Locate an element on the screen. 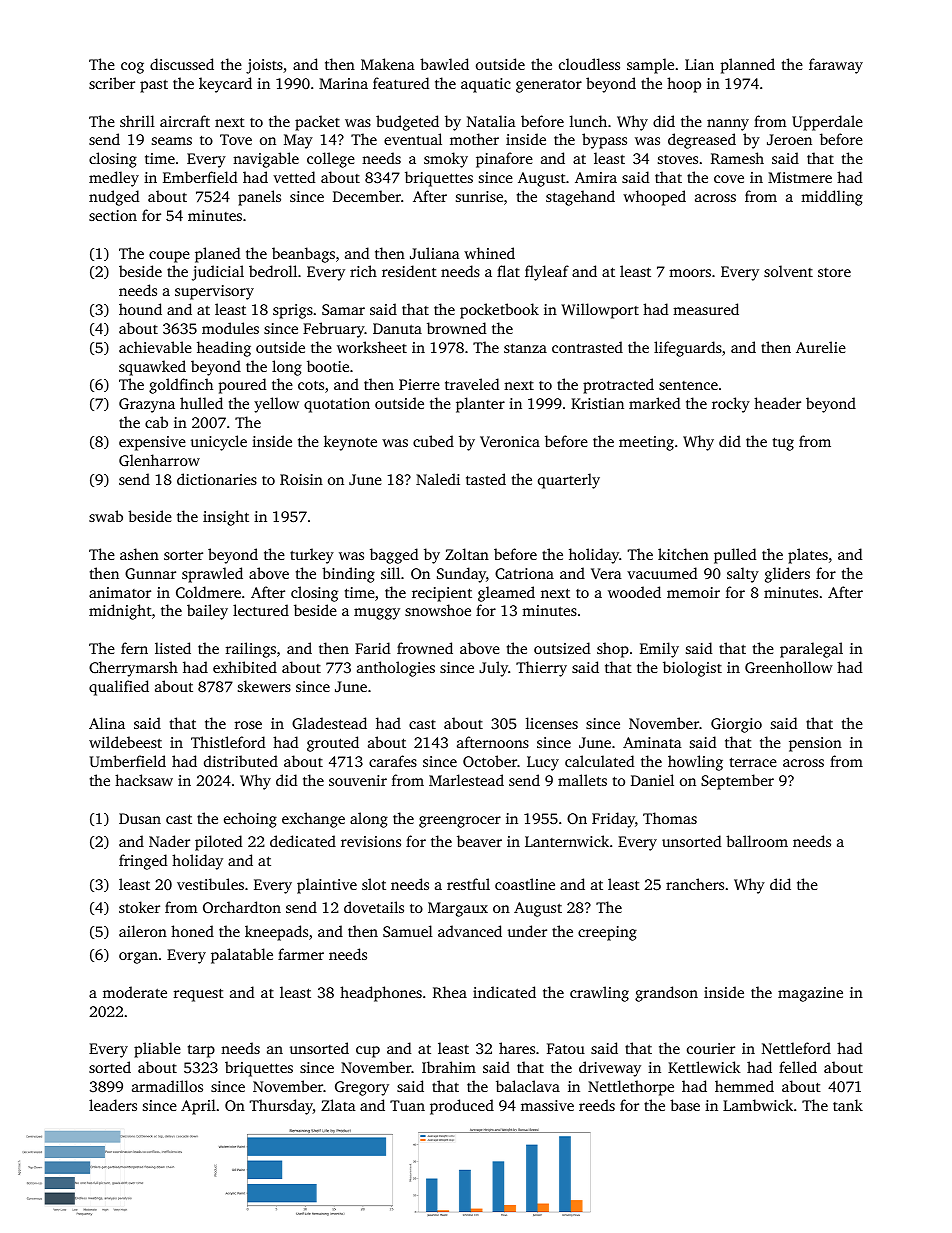 The image size is (952, 1233). Aminata is located at coordinates (652, 742).
